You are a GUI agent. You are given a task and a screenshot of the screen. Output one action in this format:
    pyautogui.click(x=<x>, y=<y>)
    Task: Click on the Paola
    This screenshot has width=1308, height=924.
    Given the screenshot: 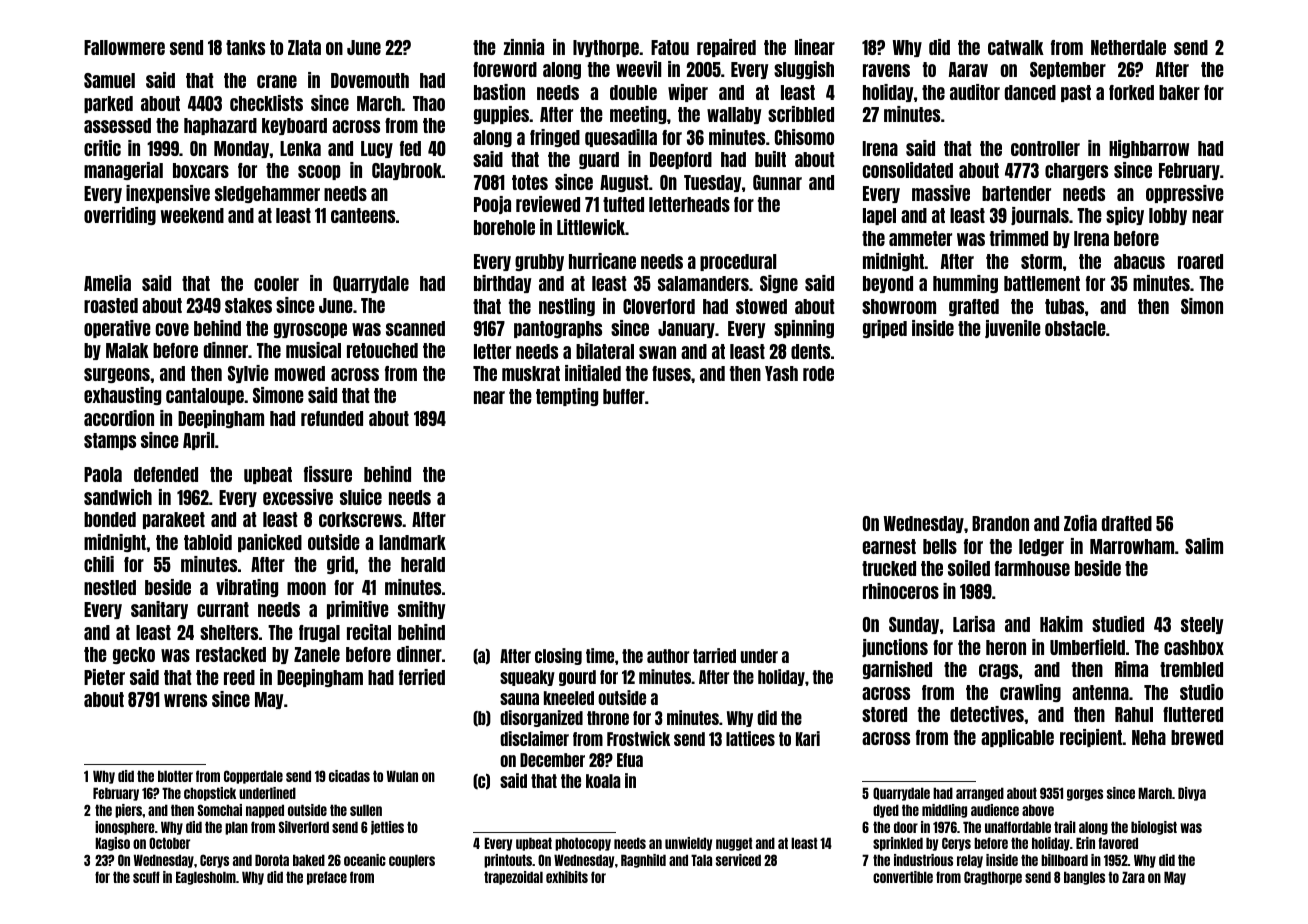 What is the action you would take?
    pyautogui.click(x=103, y=474)
